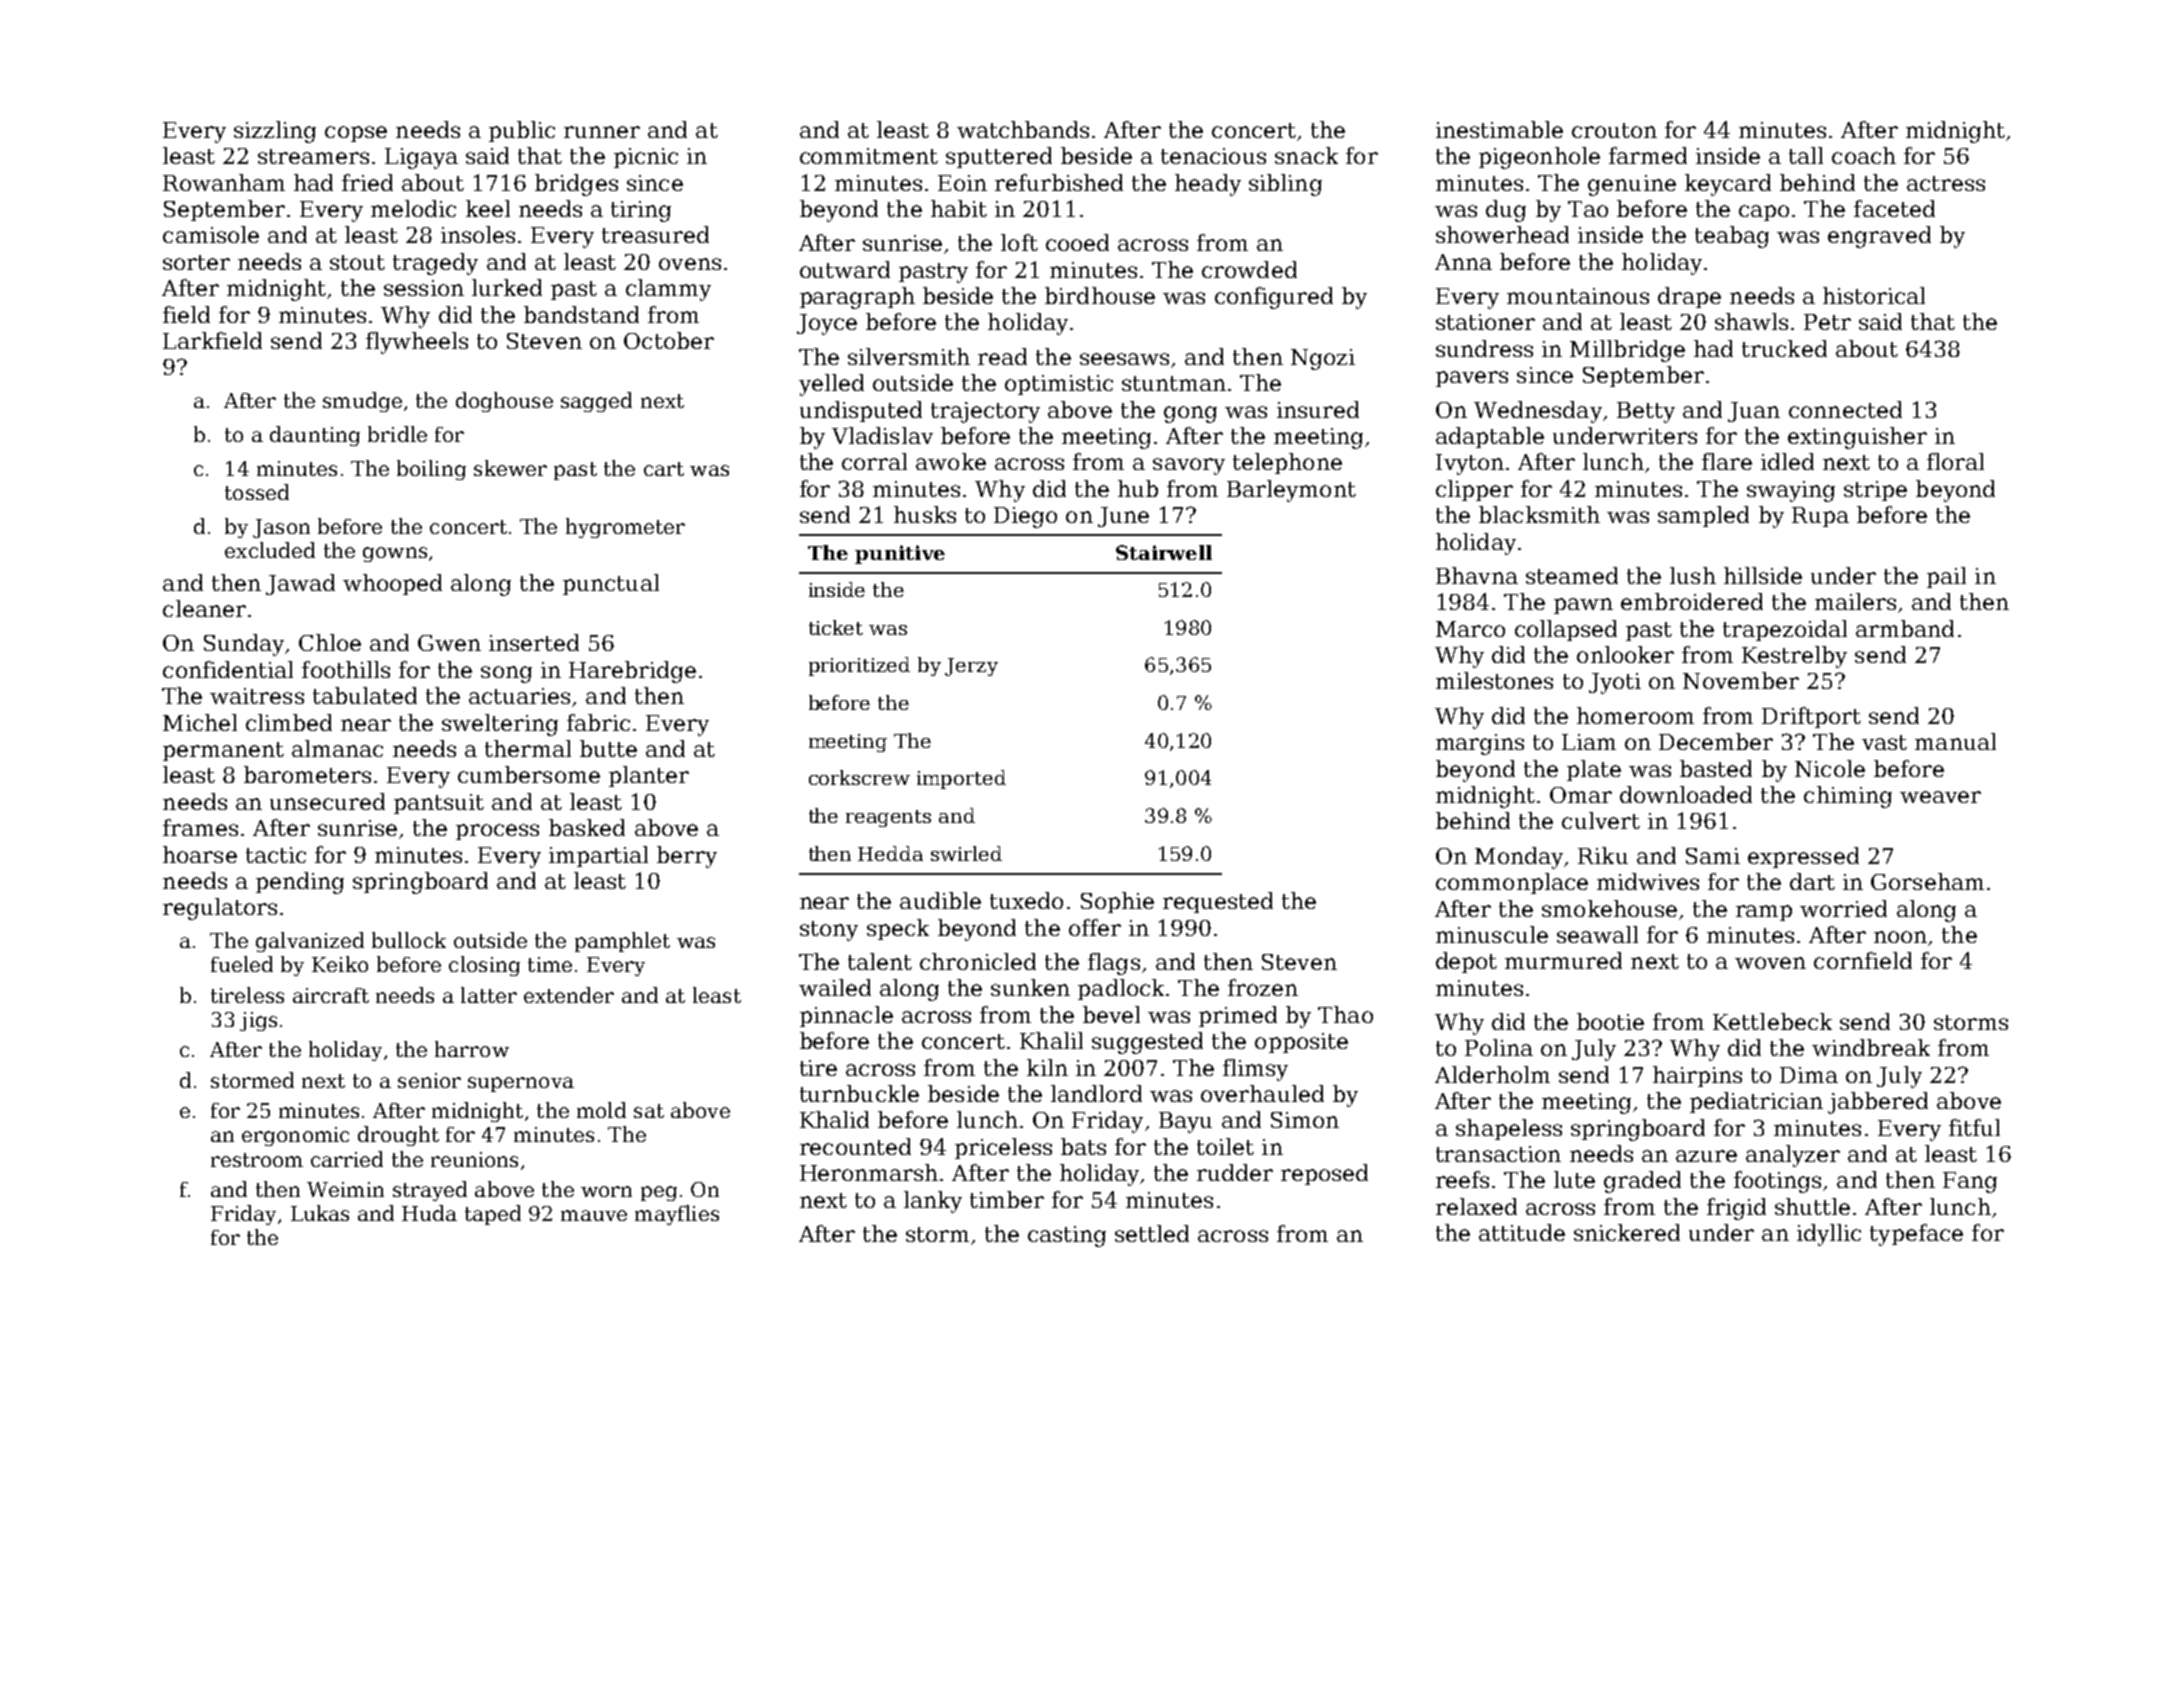 The width and height of the screenshot is (2178, 1683). I want to click on Khalid, so click(834, 1119).
